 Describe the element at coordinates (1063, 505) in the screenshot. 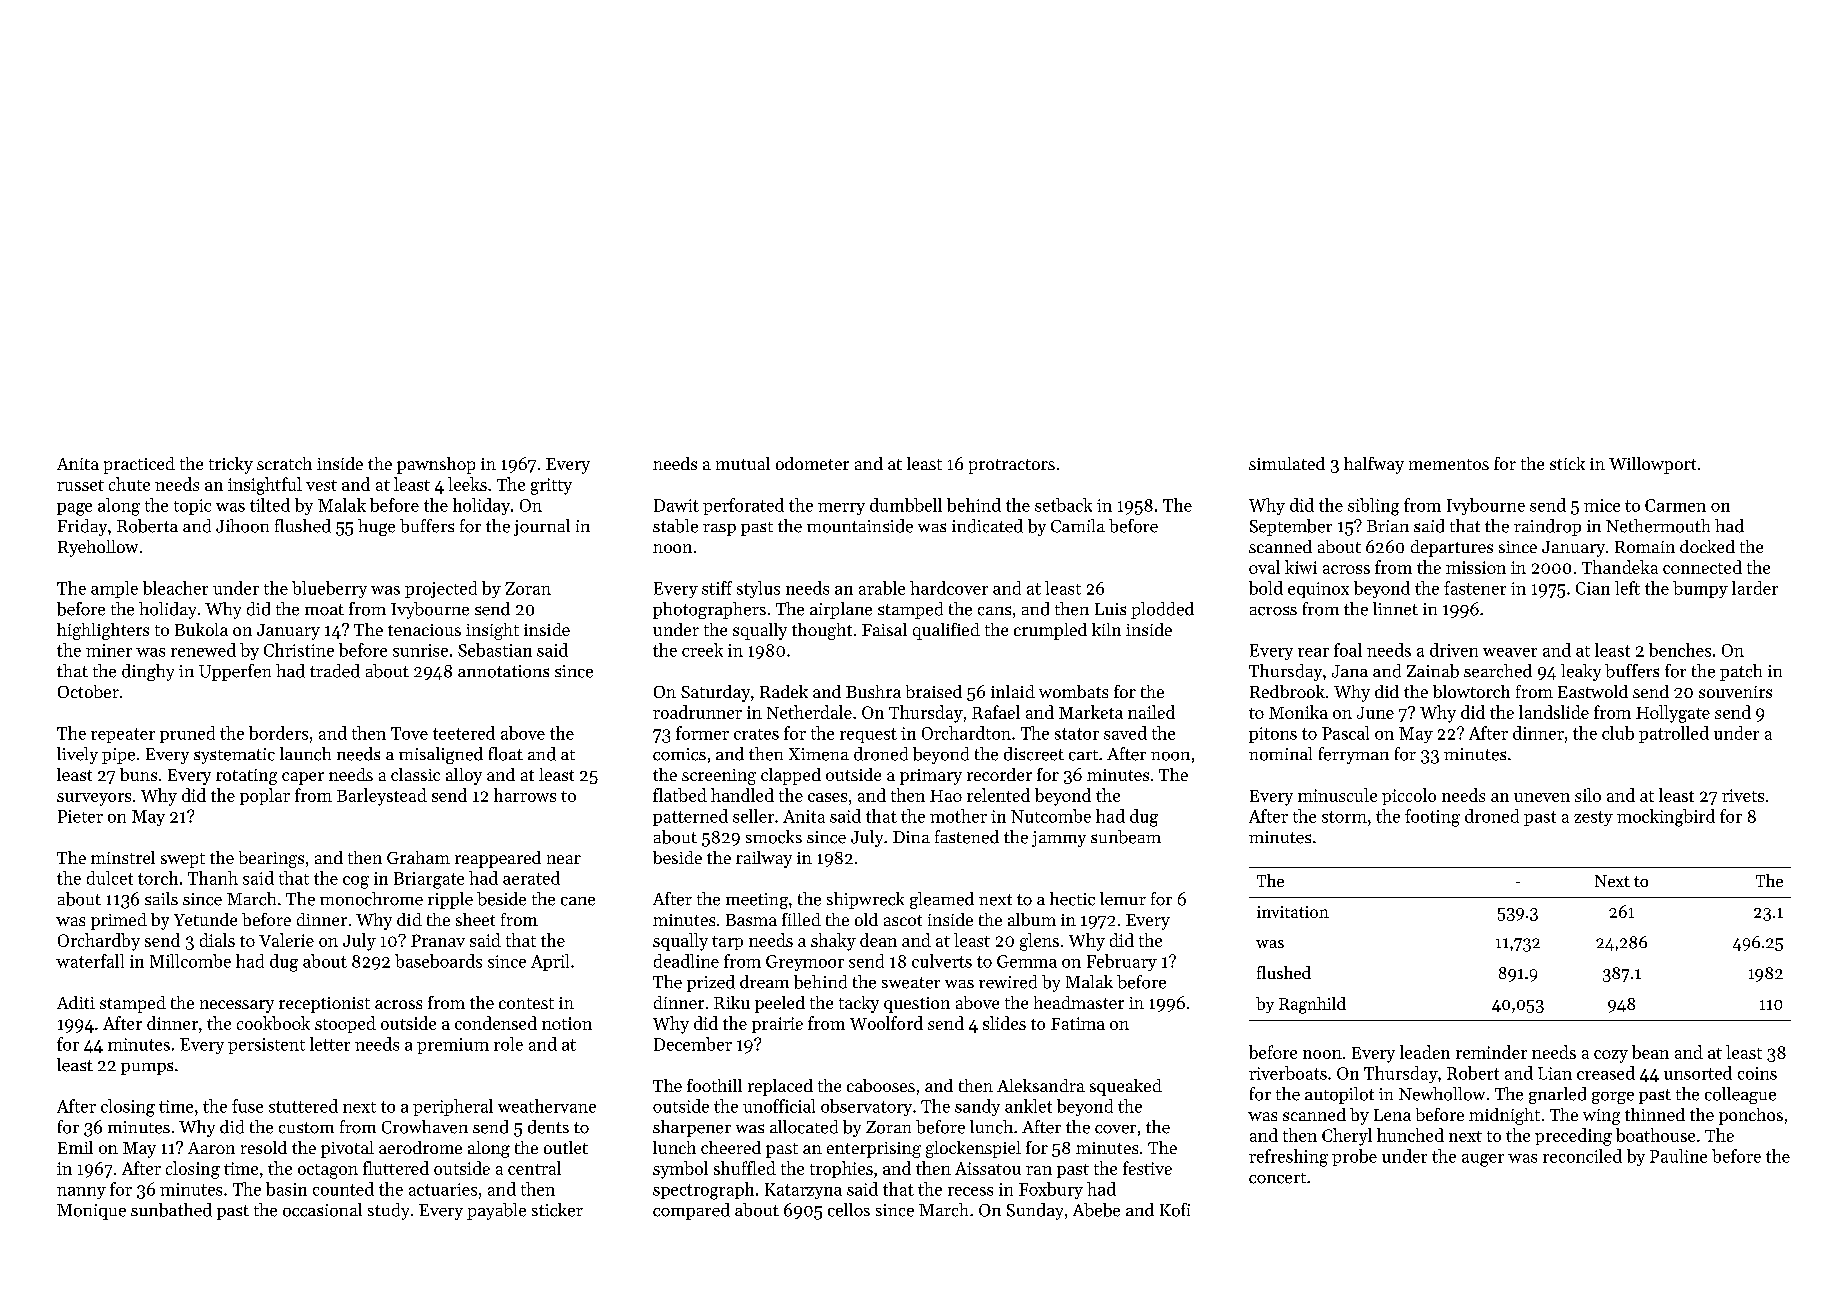

I see `setback` at that location.
